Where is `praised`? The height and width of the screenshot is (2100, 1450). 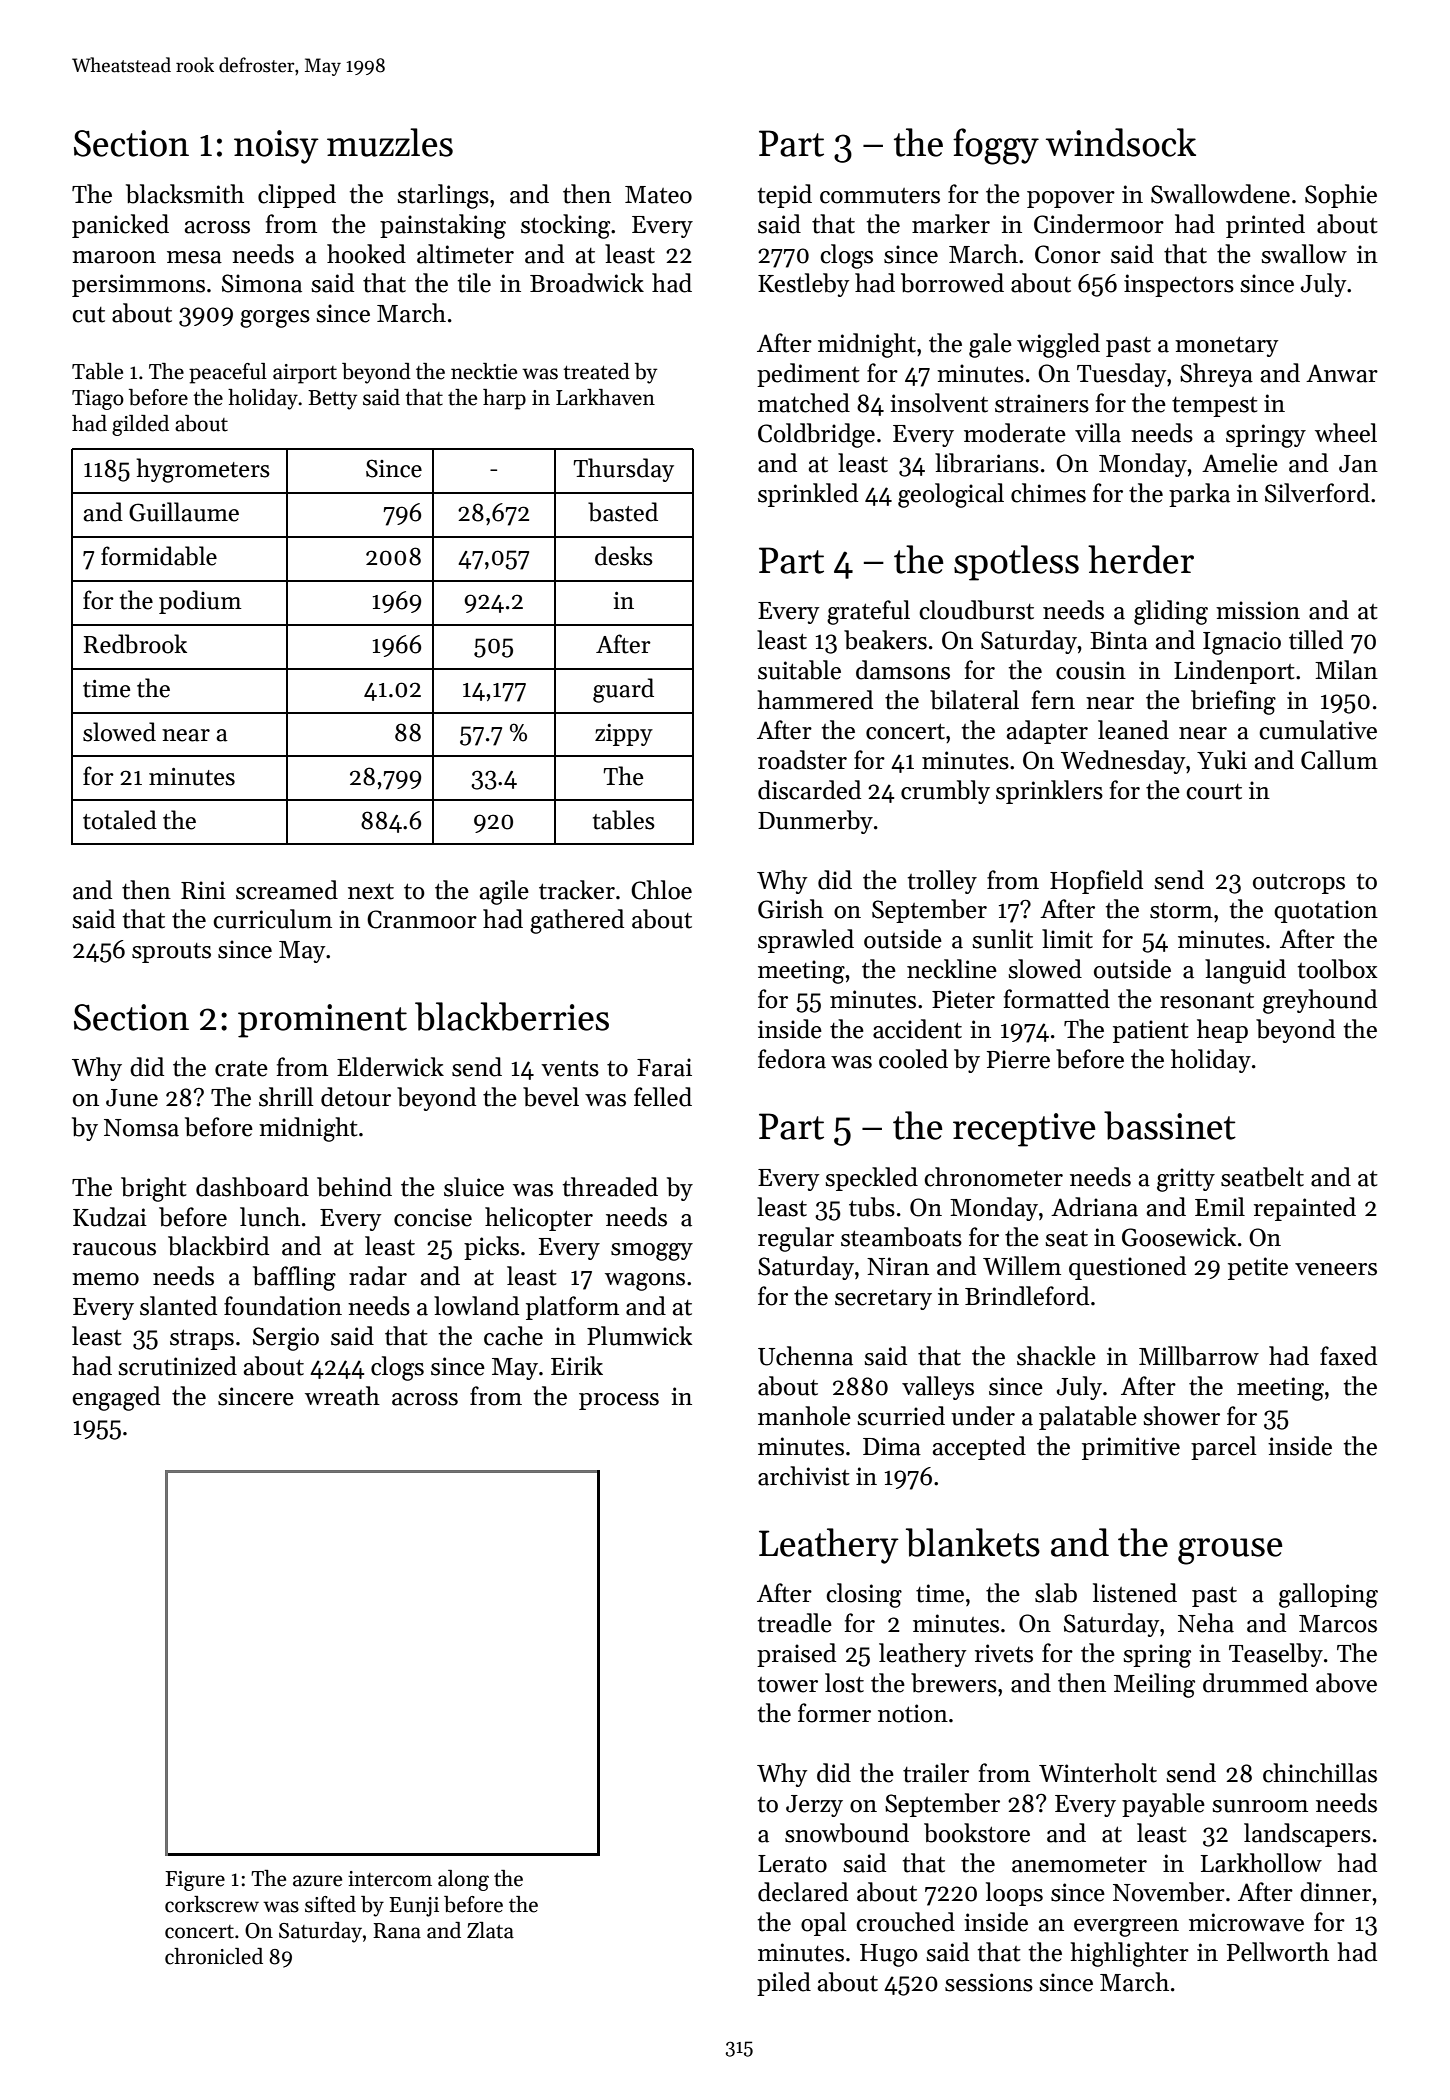 praised is located at coordinates (796, 1655).
